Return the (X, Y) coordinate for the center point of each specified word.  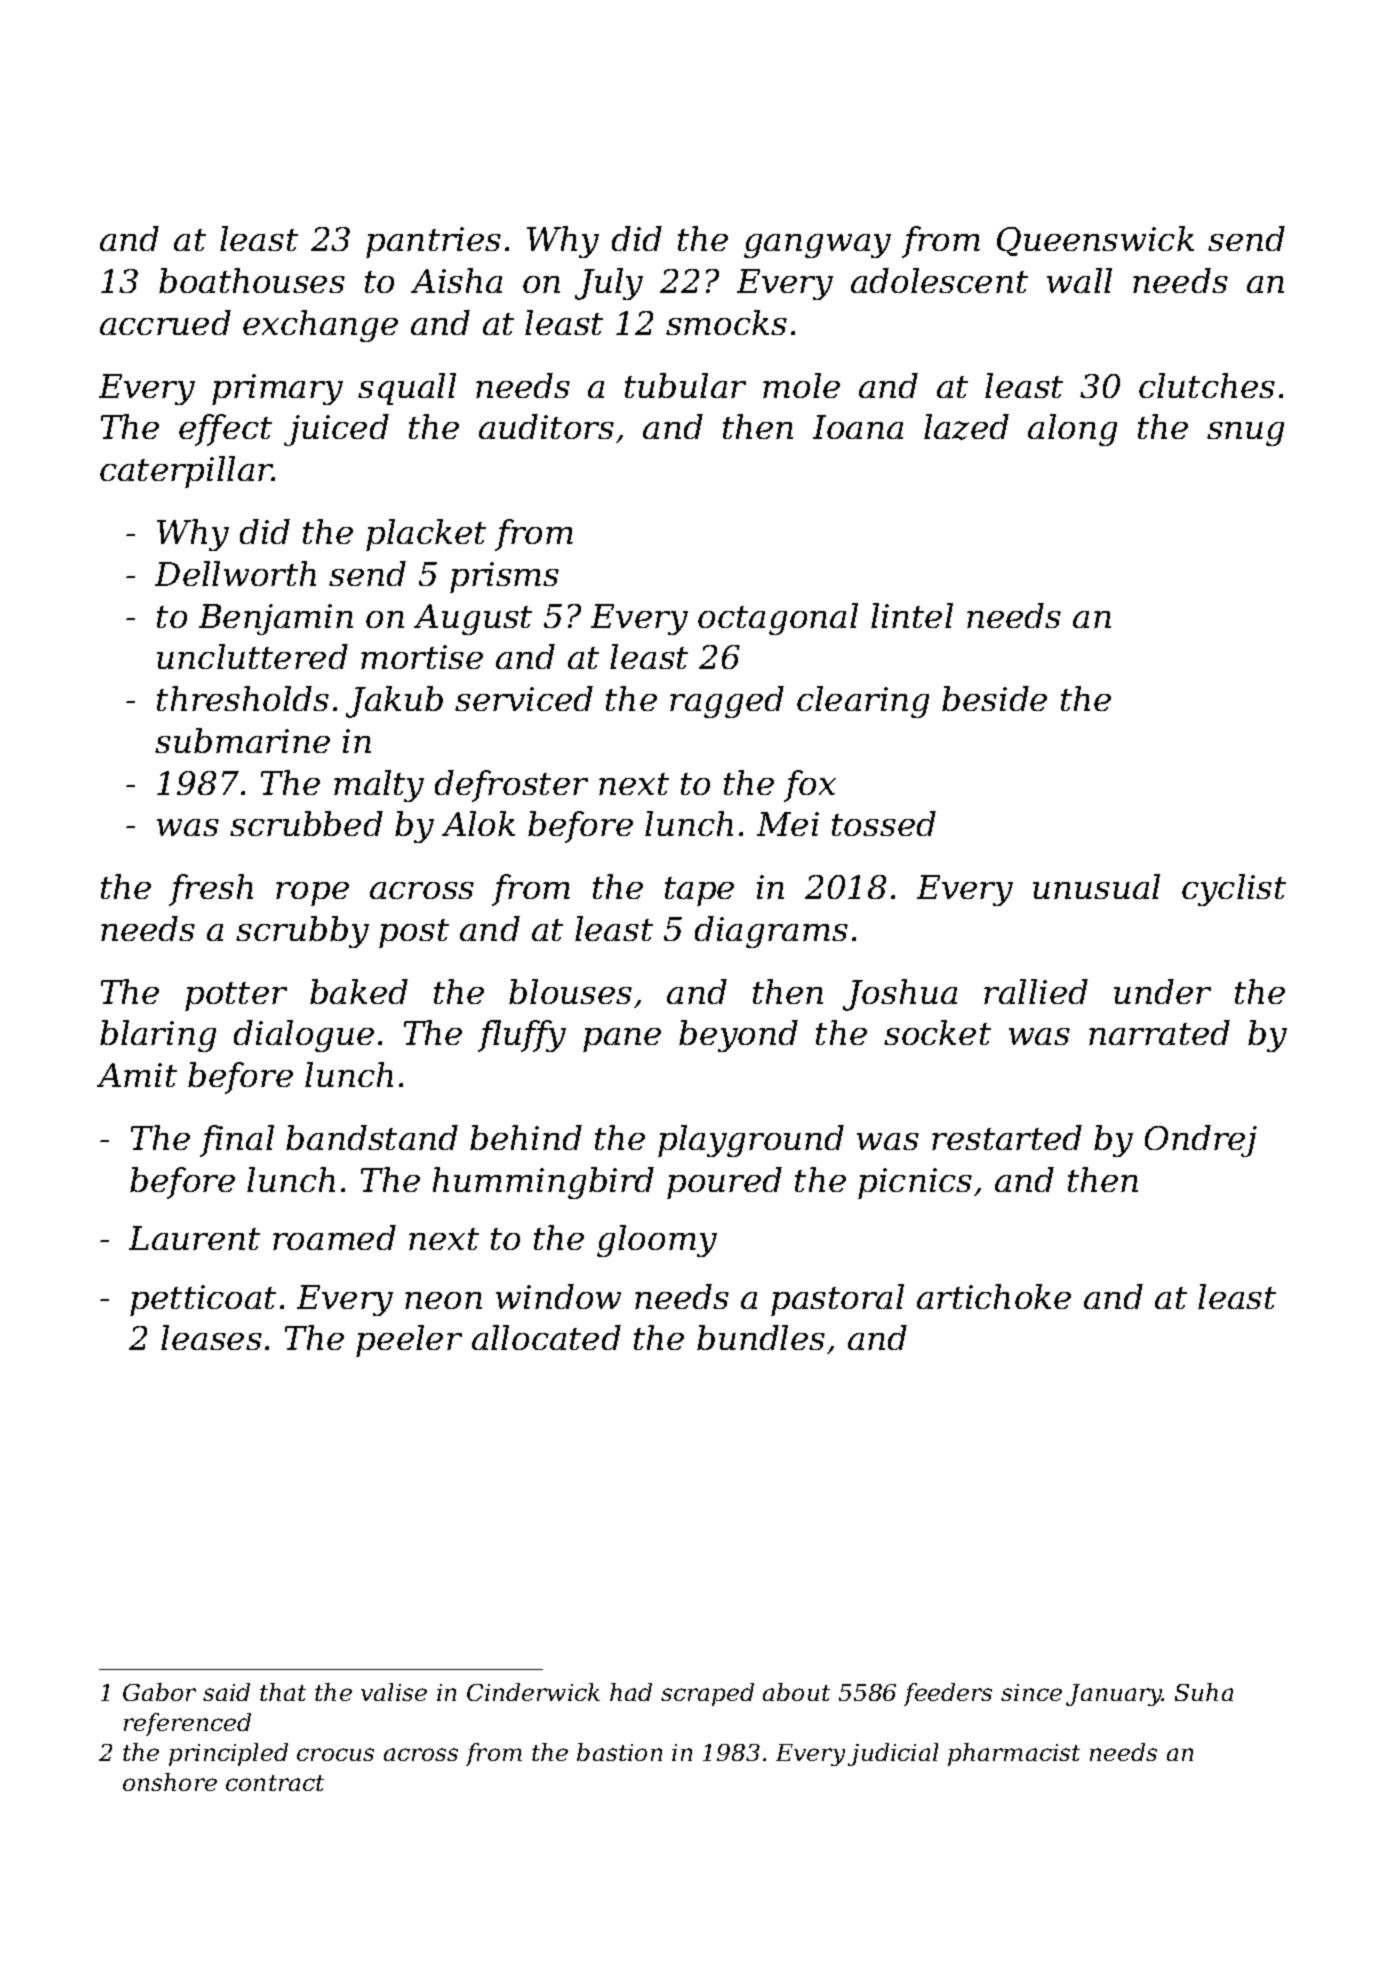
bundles (761, 1337)
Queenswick (1095, 241)
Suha (1204, 1692)
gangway (817, 246)
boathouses (252, 280)
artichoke (994, 1296)
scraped (707, 1694)
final (237, 1141)
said (226, 1692)
